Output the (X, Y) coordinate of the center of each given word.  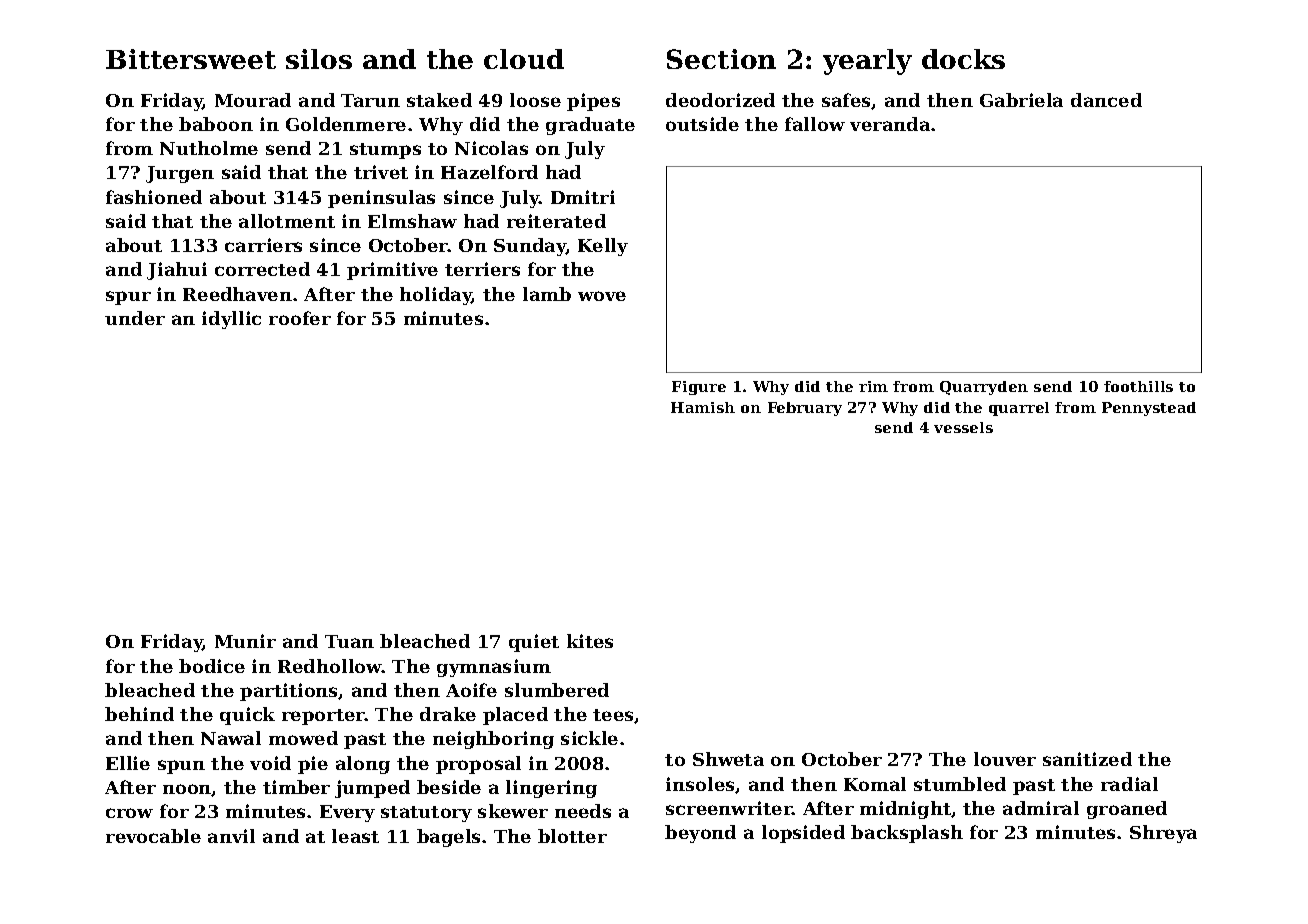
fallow (815, 124)
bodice (212, 666)
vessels (963, 427)
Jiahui (177, 271)
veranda (890, 124)
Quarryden (984, 388)
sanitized (1087, 759)
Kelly (603, 247)
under (135, 318)
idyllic (231, 320)
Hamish (703, 407)
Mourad (253, 100)
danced (1106, 100)
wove (602, 296)
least (355, 836)
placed (515, 716)
